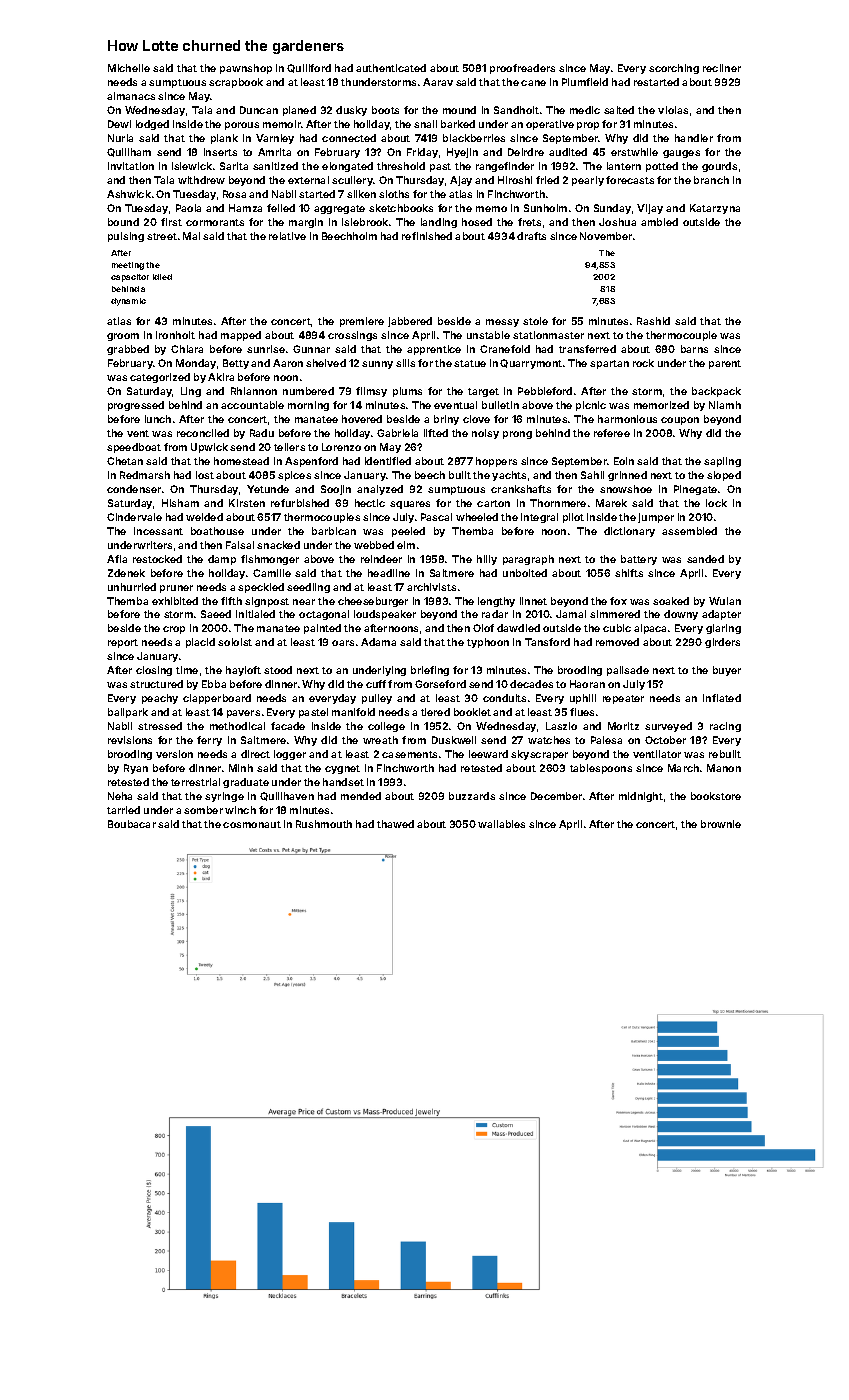 This screenshot has height=1400, width=849. I want to click on midnight, so click(641, 797).
